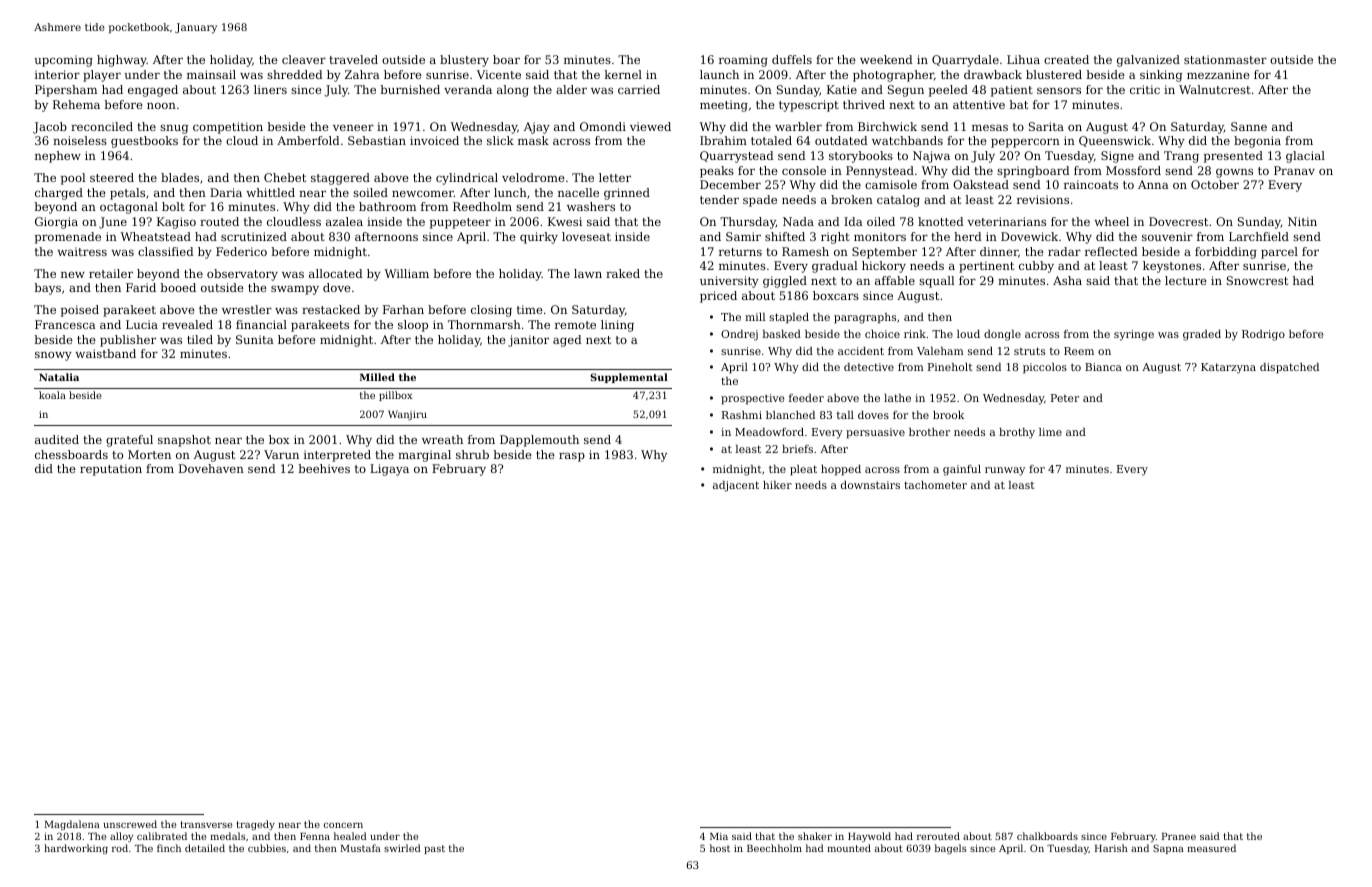 The image size is (1372, 887). I want to click on Supplemental, so click(629, 378).
